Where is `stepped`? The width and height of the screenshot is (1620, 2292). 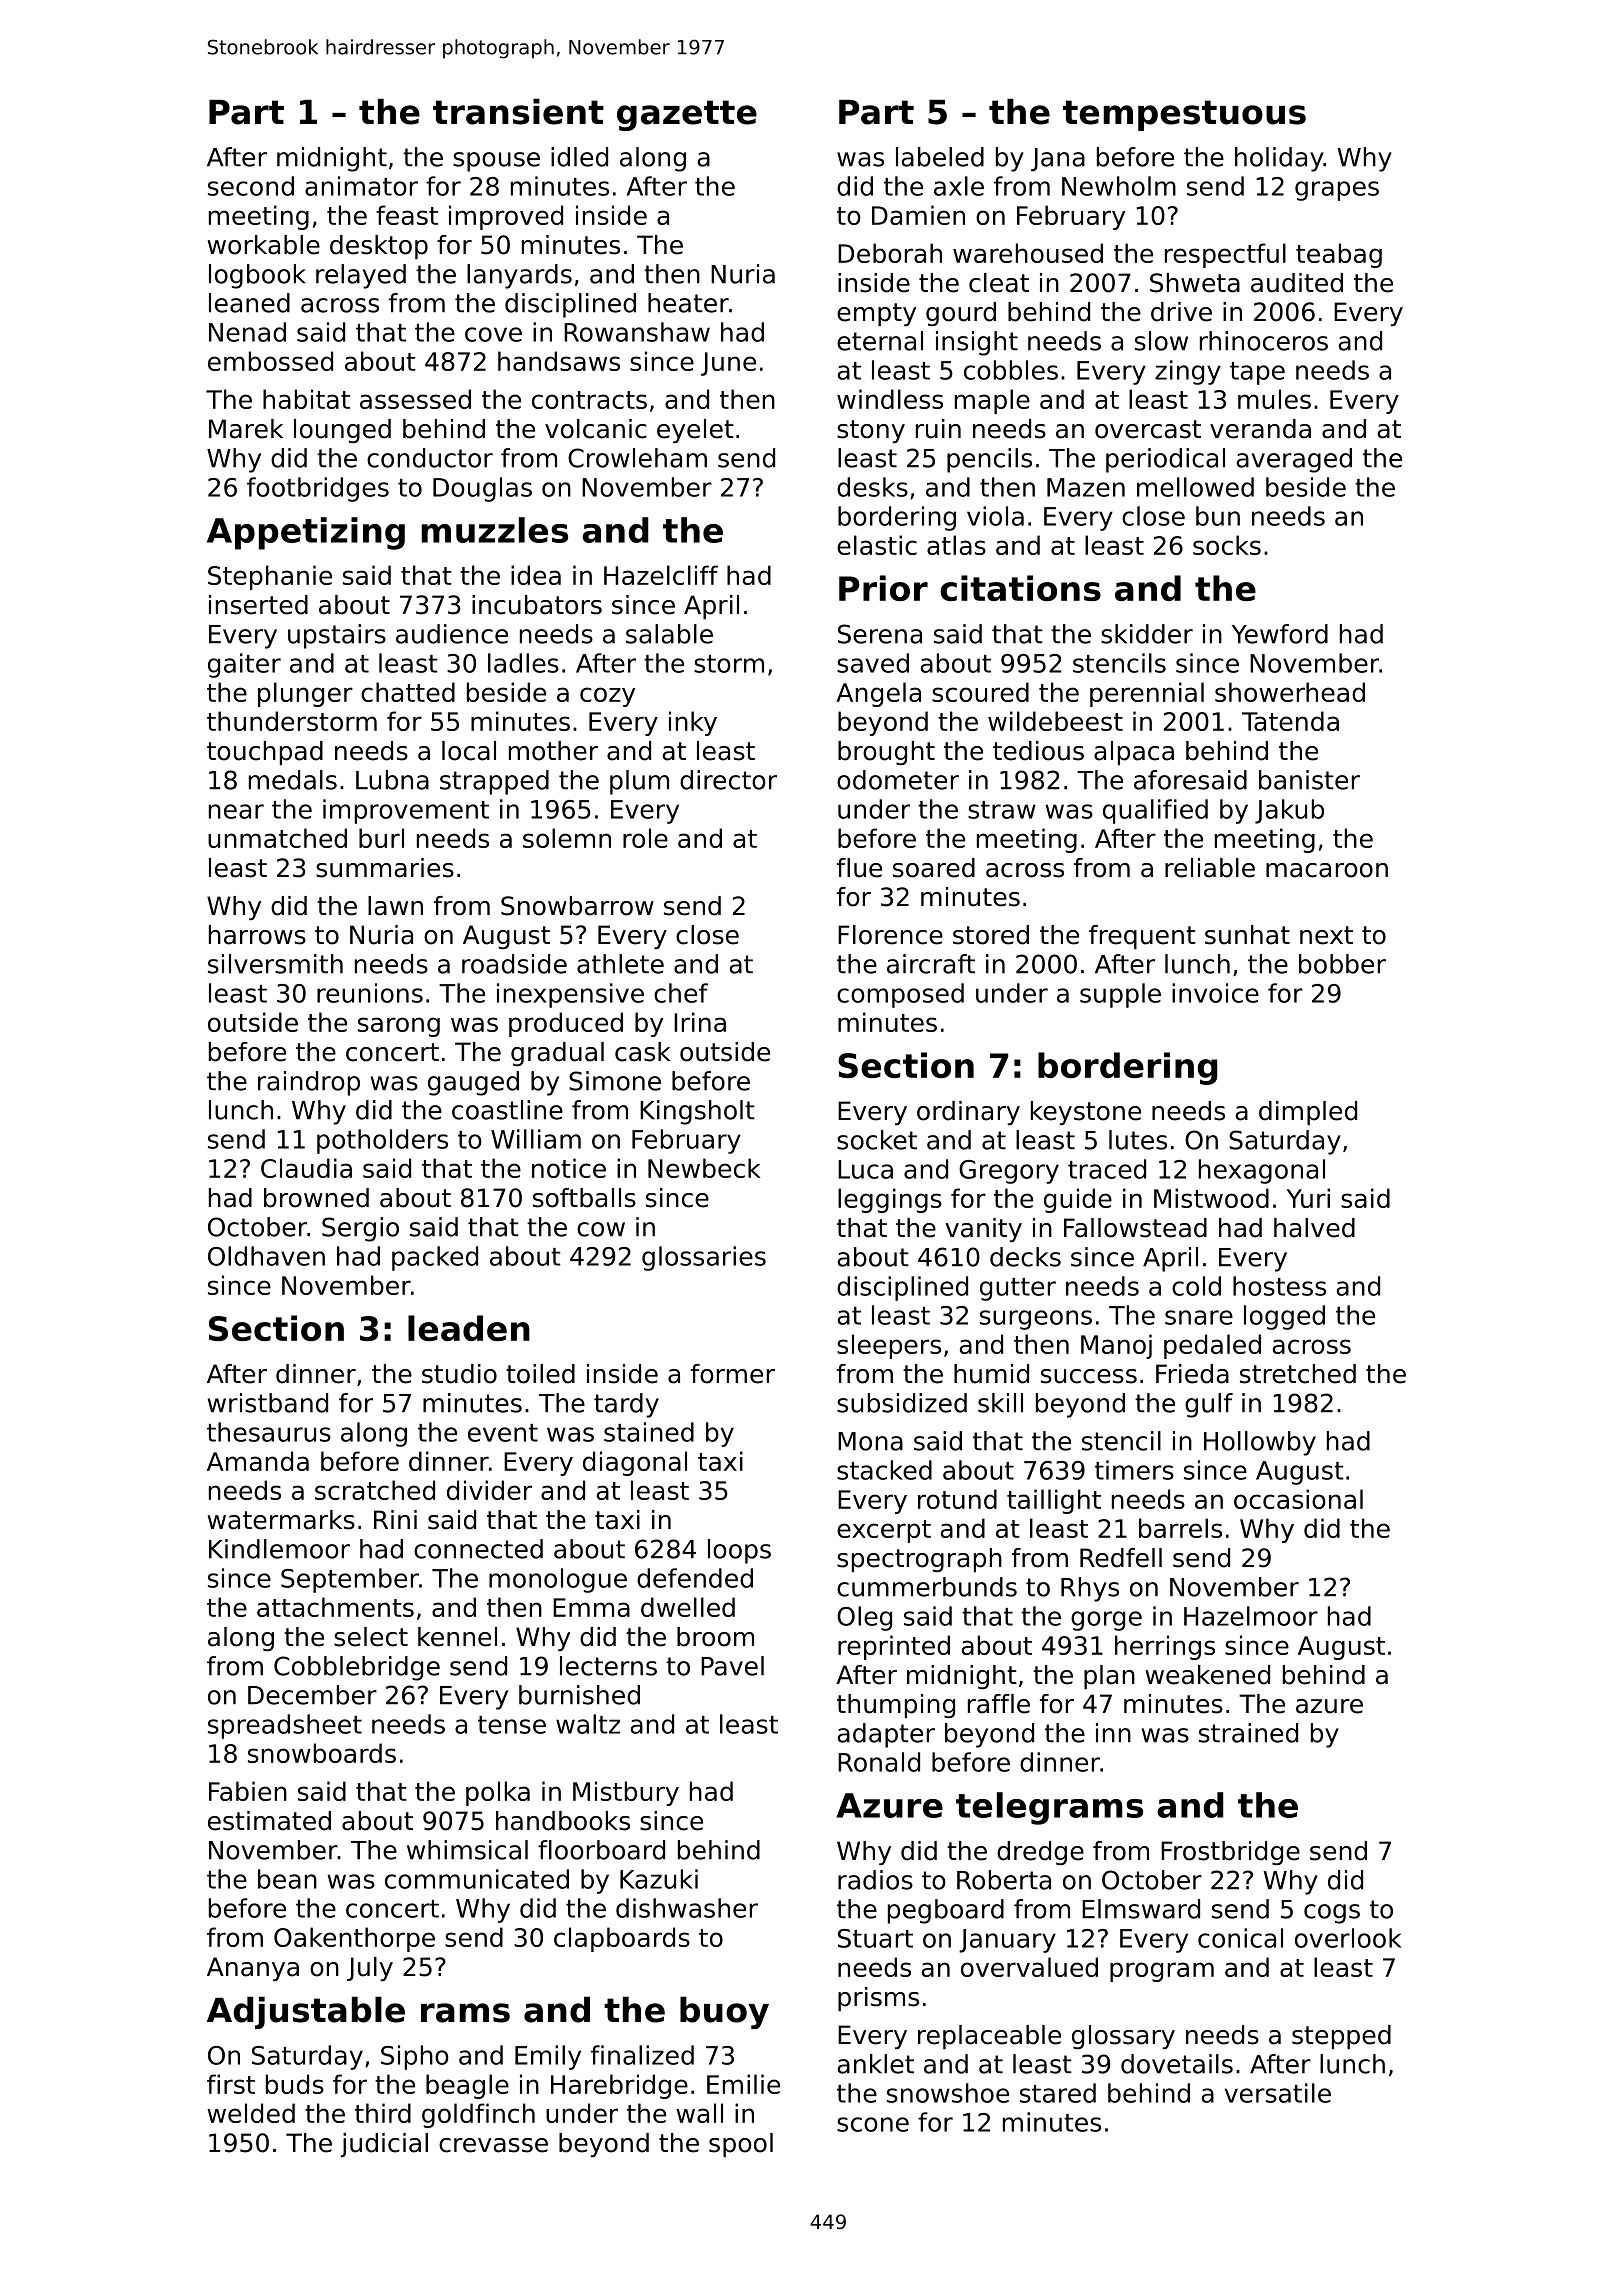 stepped is located at coordinates (1341, 2037).
